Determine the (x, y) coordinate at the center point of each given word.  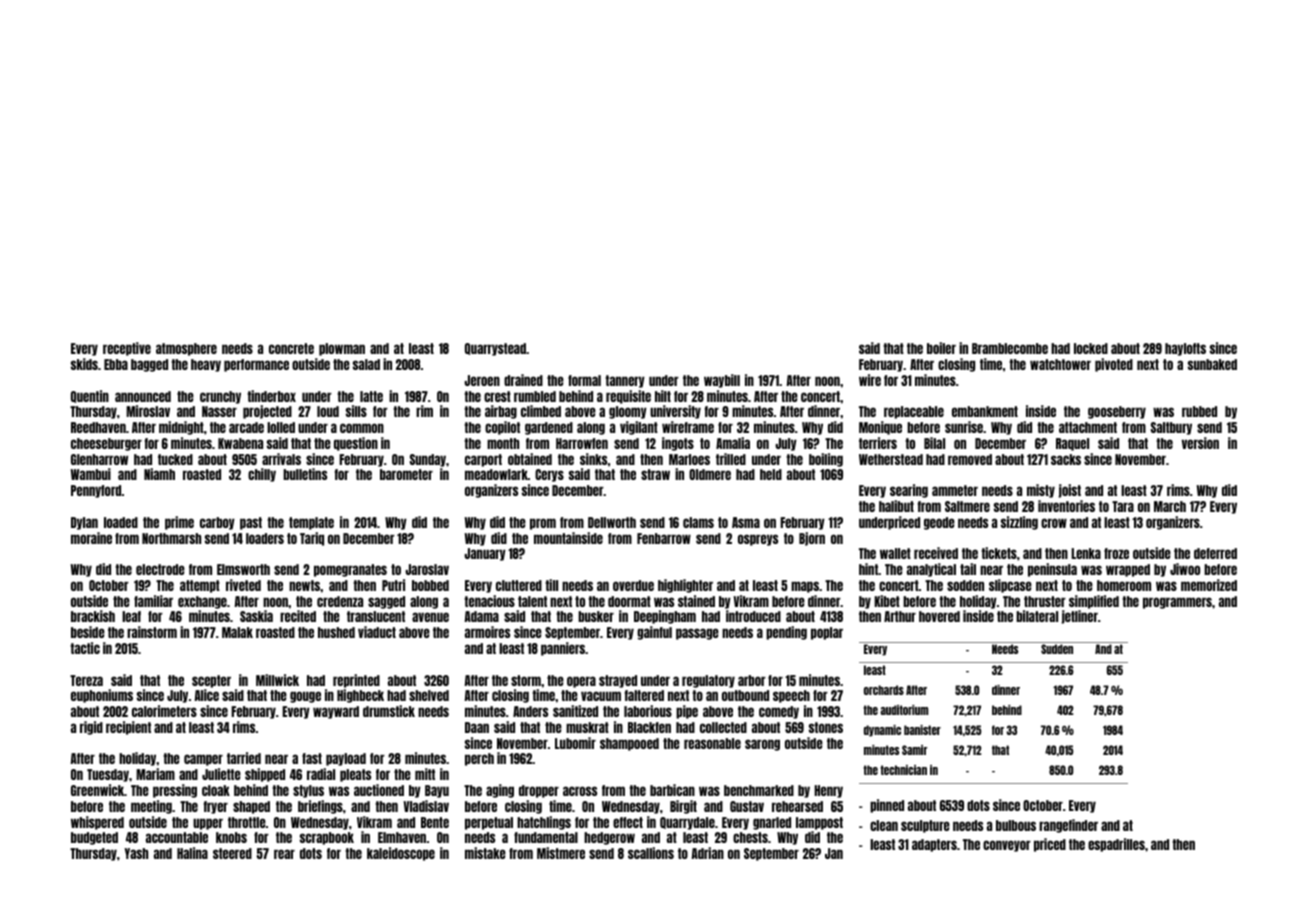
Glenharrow (99, 459)
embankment (985, 411)
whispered (97, 823)
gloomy (628, 412)
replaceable (914, 412)
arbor (752, 680)
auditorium (904, 710)
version (1200, 443)
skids (84, 364)
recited (298, 616)
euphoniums (102, 696)
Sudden (1057, 649)
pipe (687, 712)
